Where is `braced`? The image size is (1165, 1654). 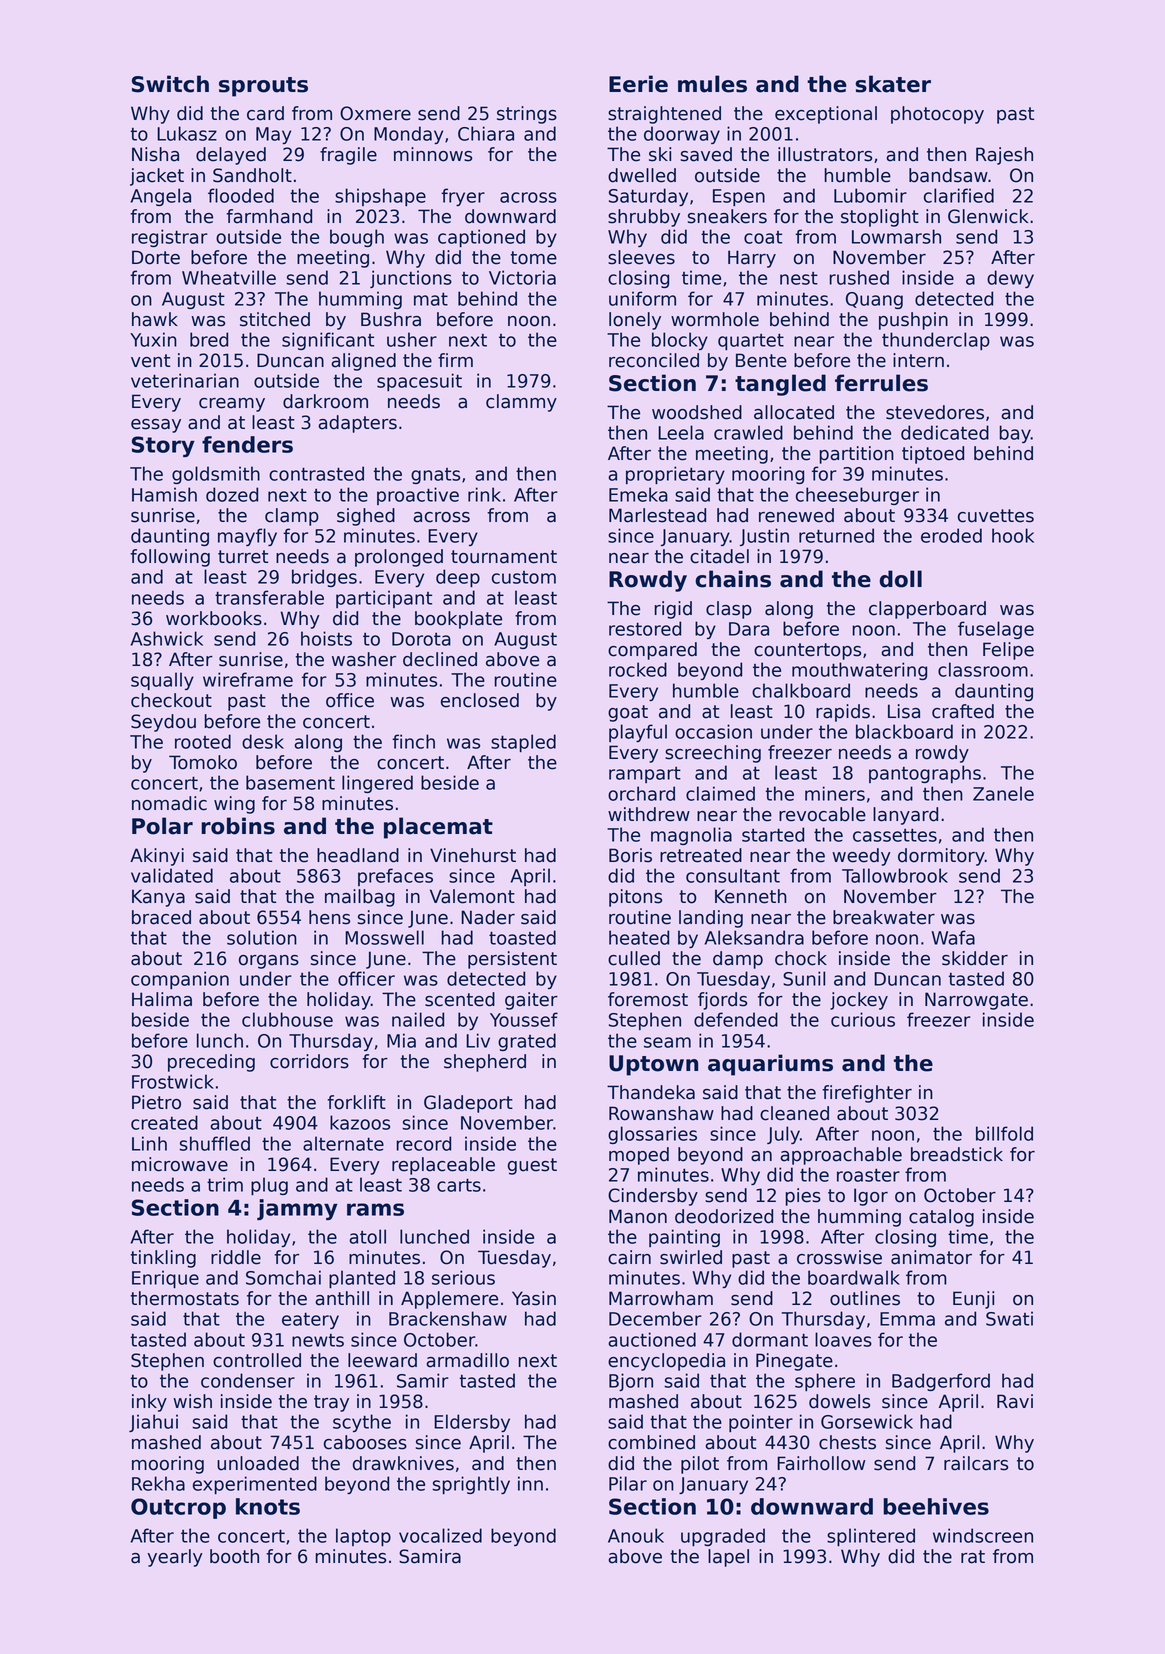
braced is located at coordinates (161, 917).
